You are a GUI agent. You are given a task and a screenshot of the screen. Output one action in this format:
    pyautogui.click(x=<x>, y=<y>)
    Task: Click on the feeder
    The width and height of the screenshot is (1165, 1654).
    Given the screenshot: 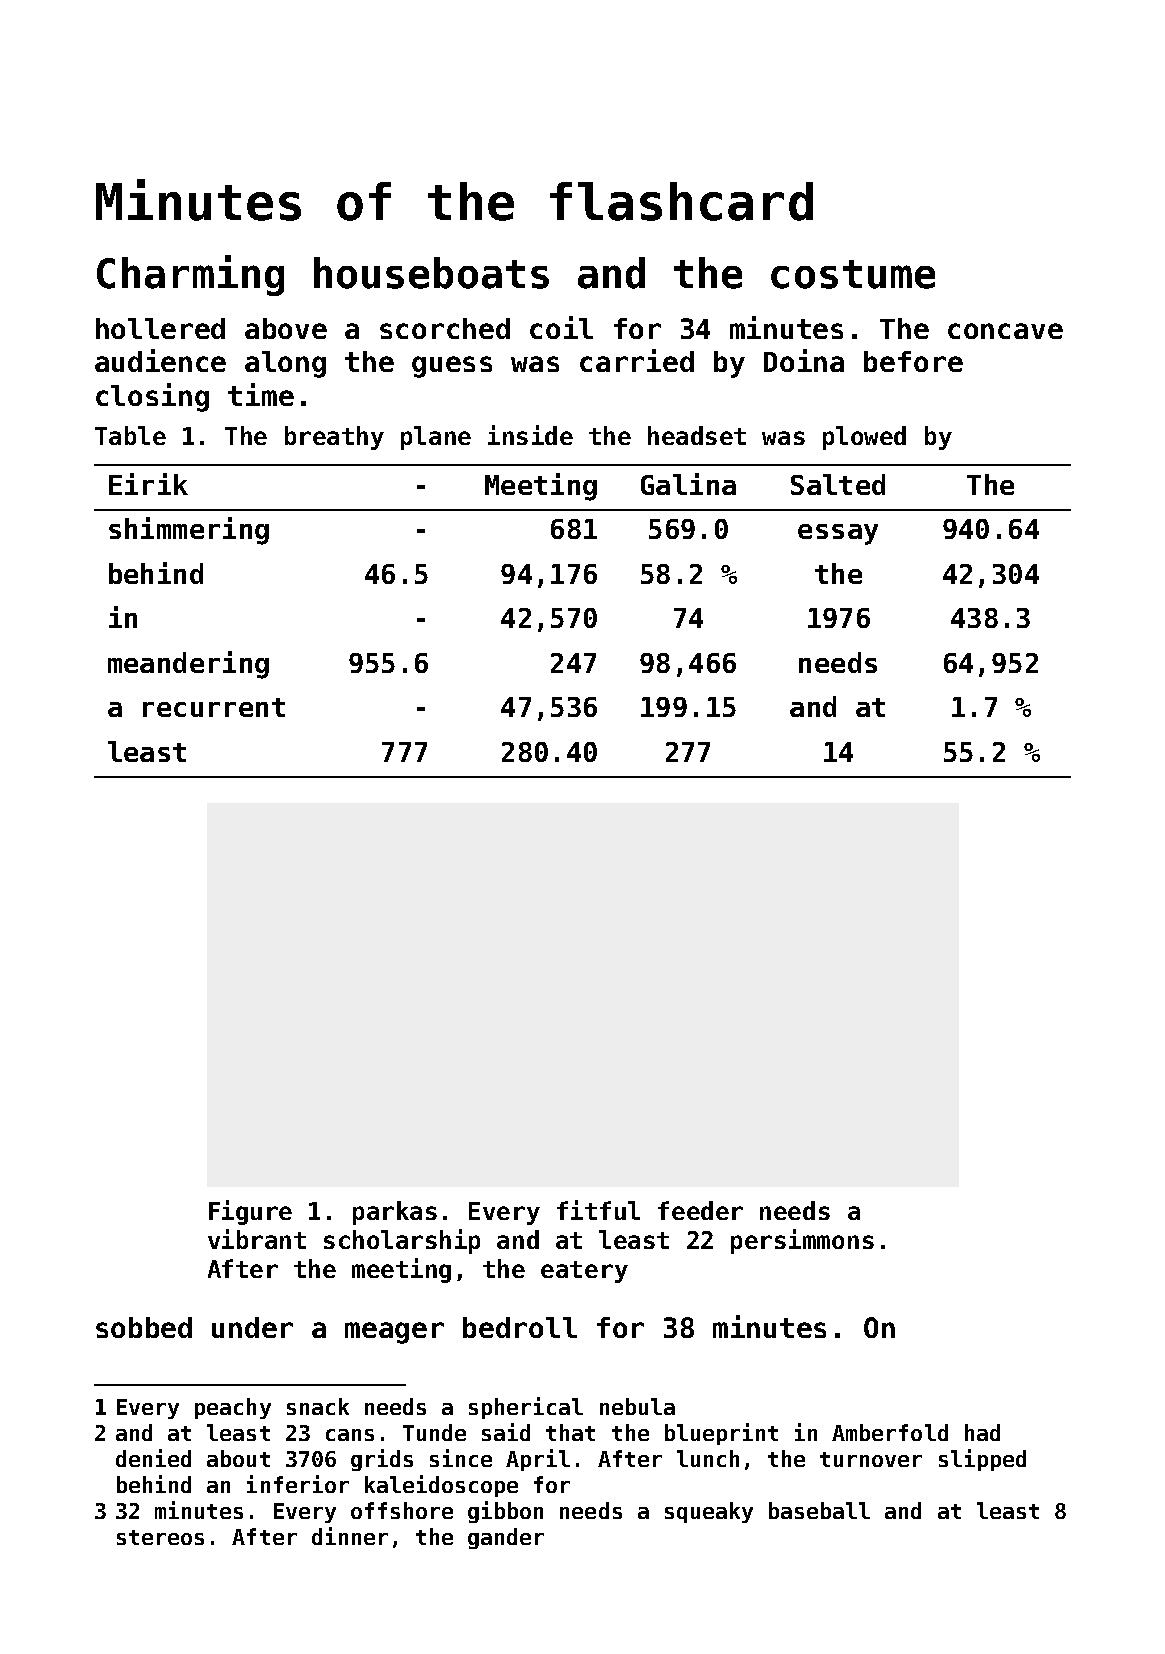 What is the action you would take?
    pyautogui.click(x=700, y=1210)
